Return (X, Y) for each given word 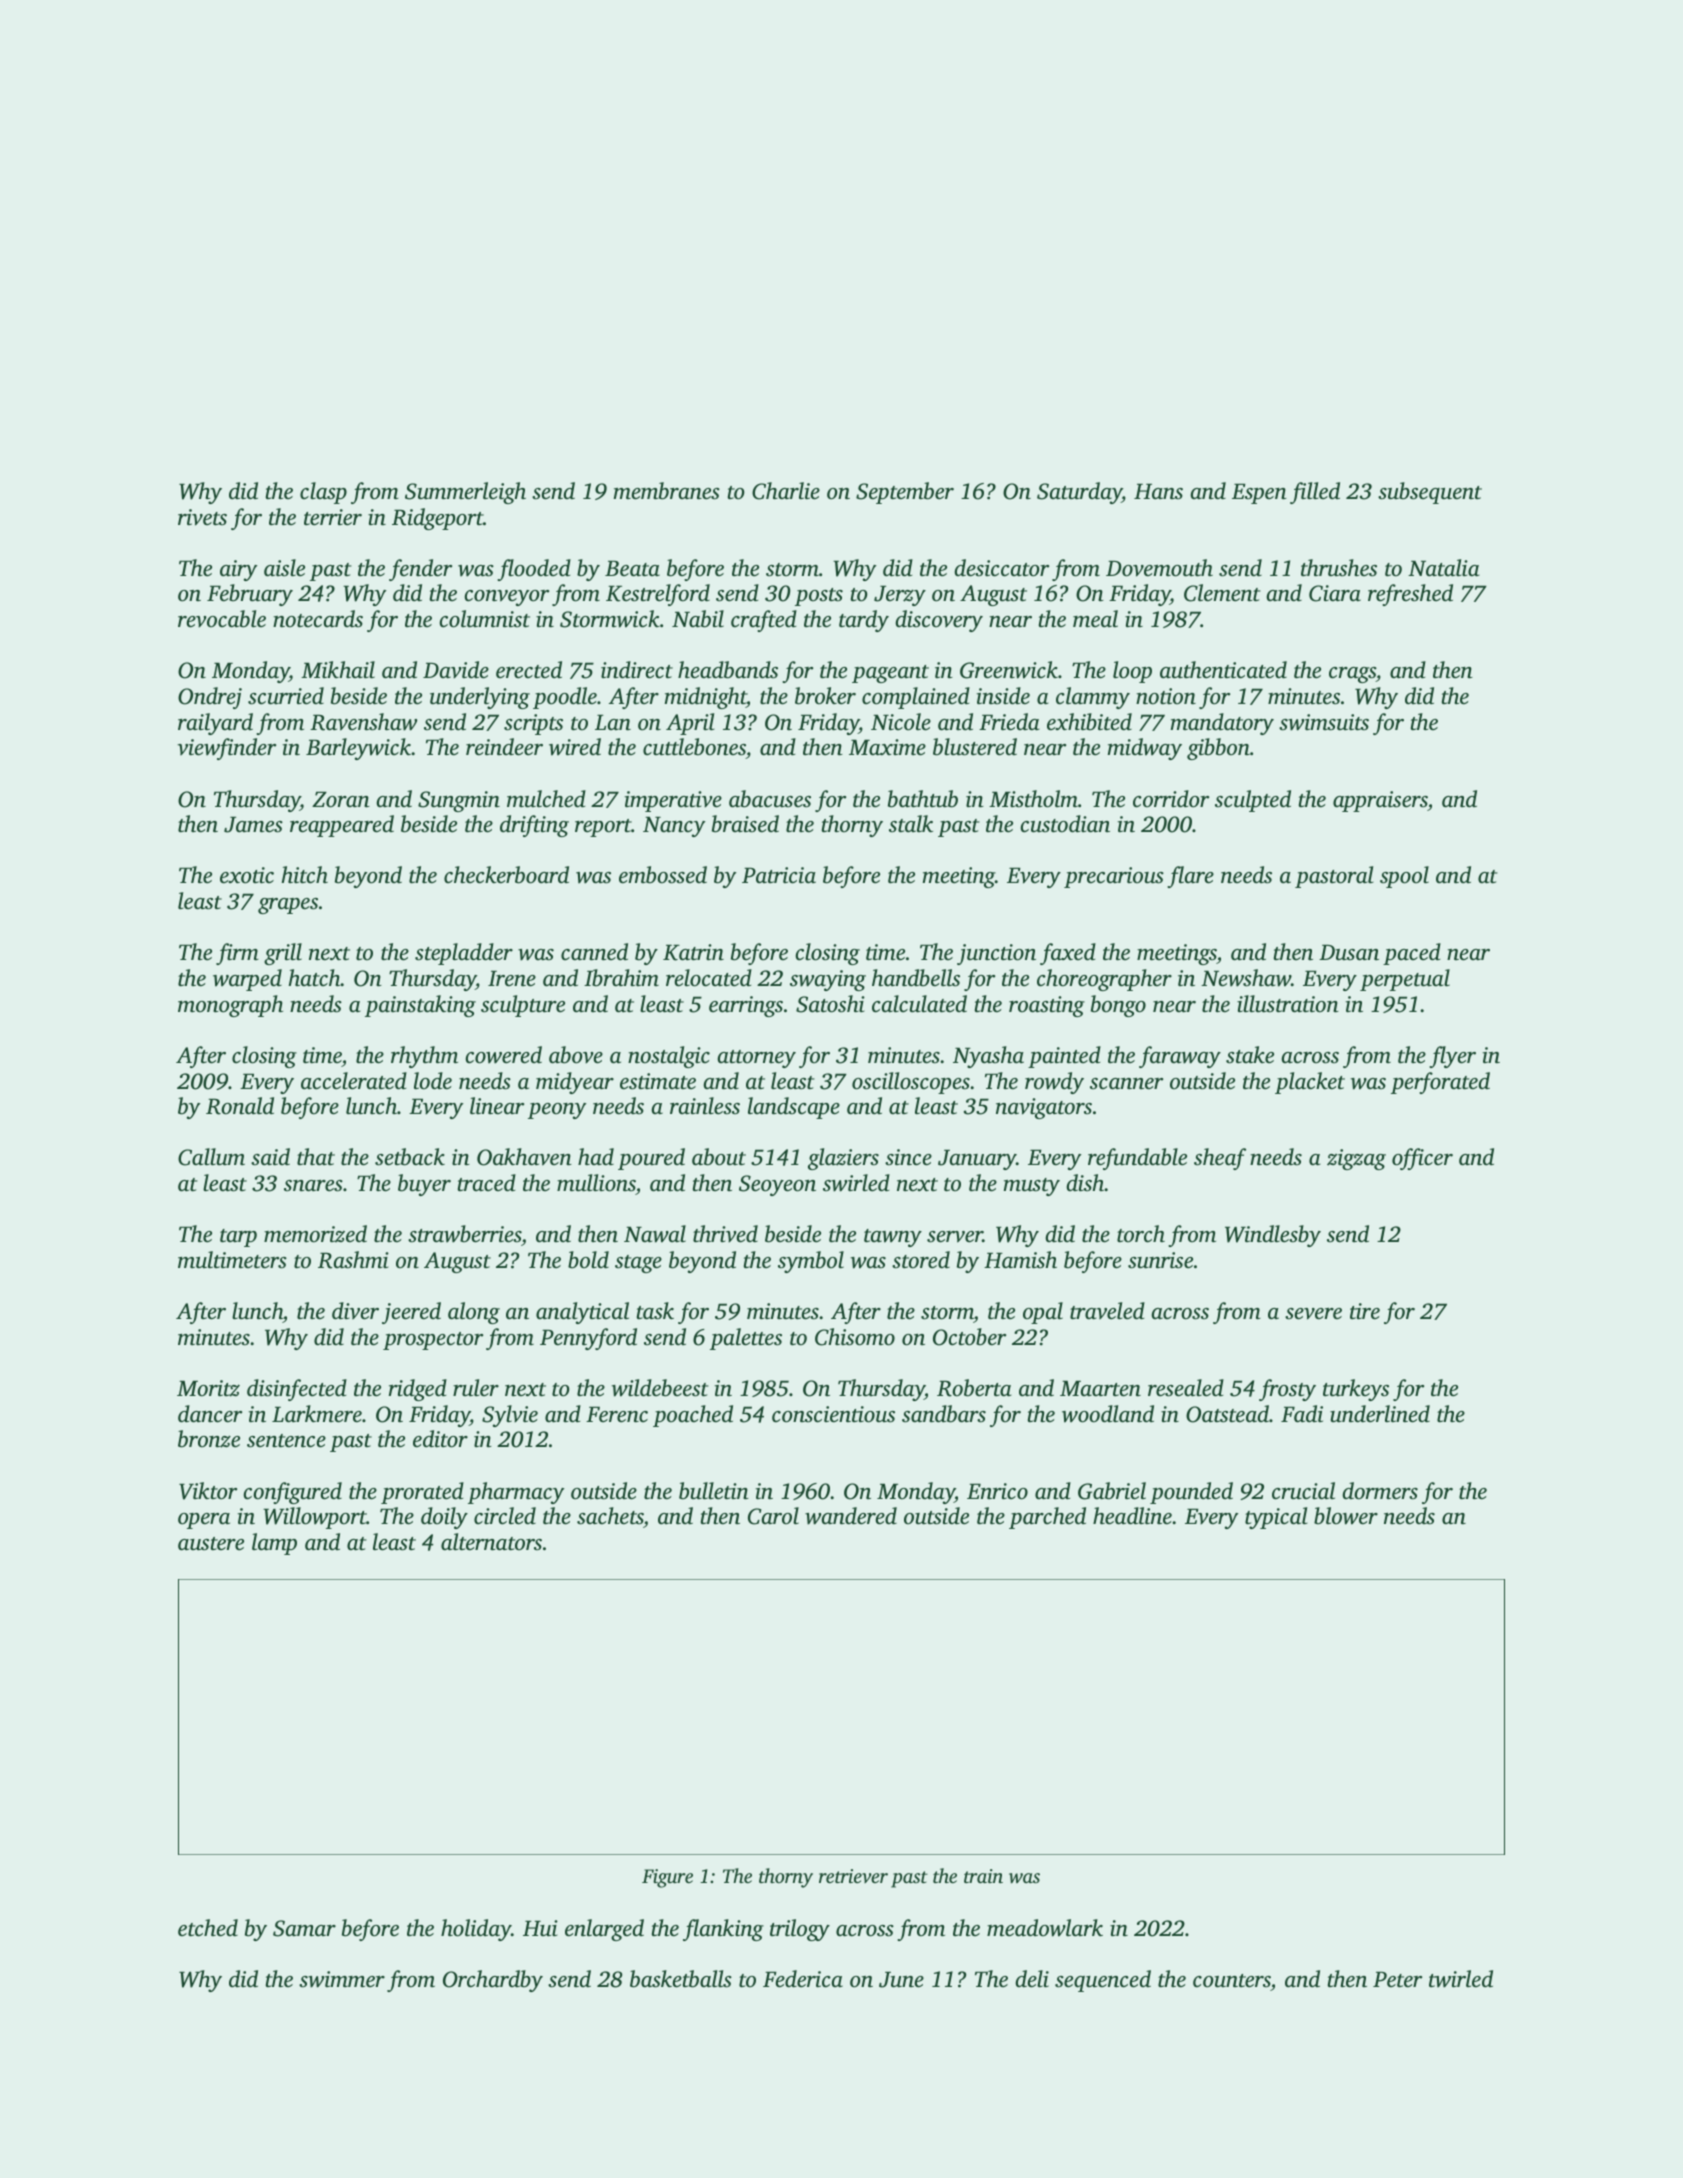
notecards (318, 619)
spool (1404, 877)
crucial (1303, 1491)
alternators (491, 1542)
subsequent (1430, 493)
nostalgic (669, 1057)
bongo (1118, 1006)
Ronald (240, 1106)
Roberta (974, 1388)
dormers (1380, 1491)
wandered (851, 1516)
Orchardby (493, 1981)
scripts (533, 724)
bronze (209, 1439)
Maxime (887, 747)
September (905, 493)
